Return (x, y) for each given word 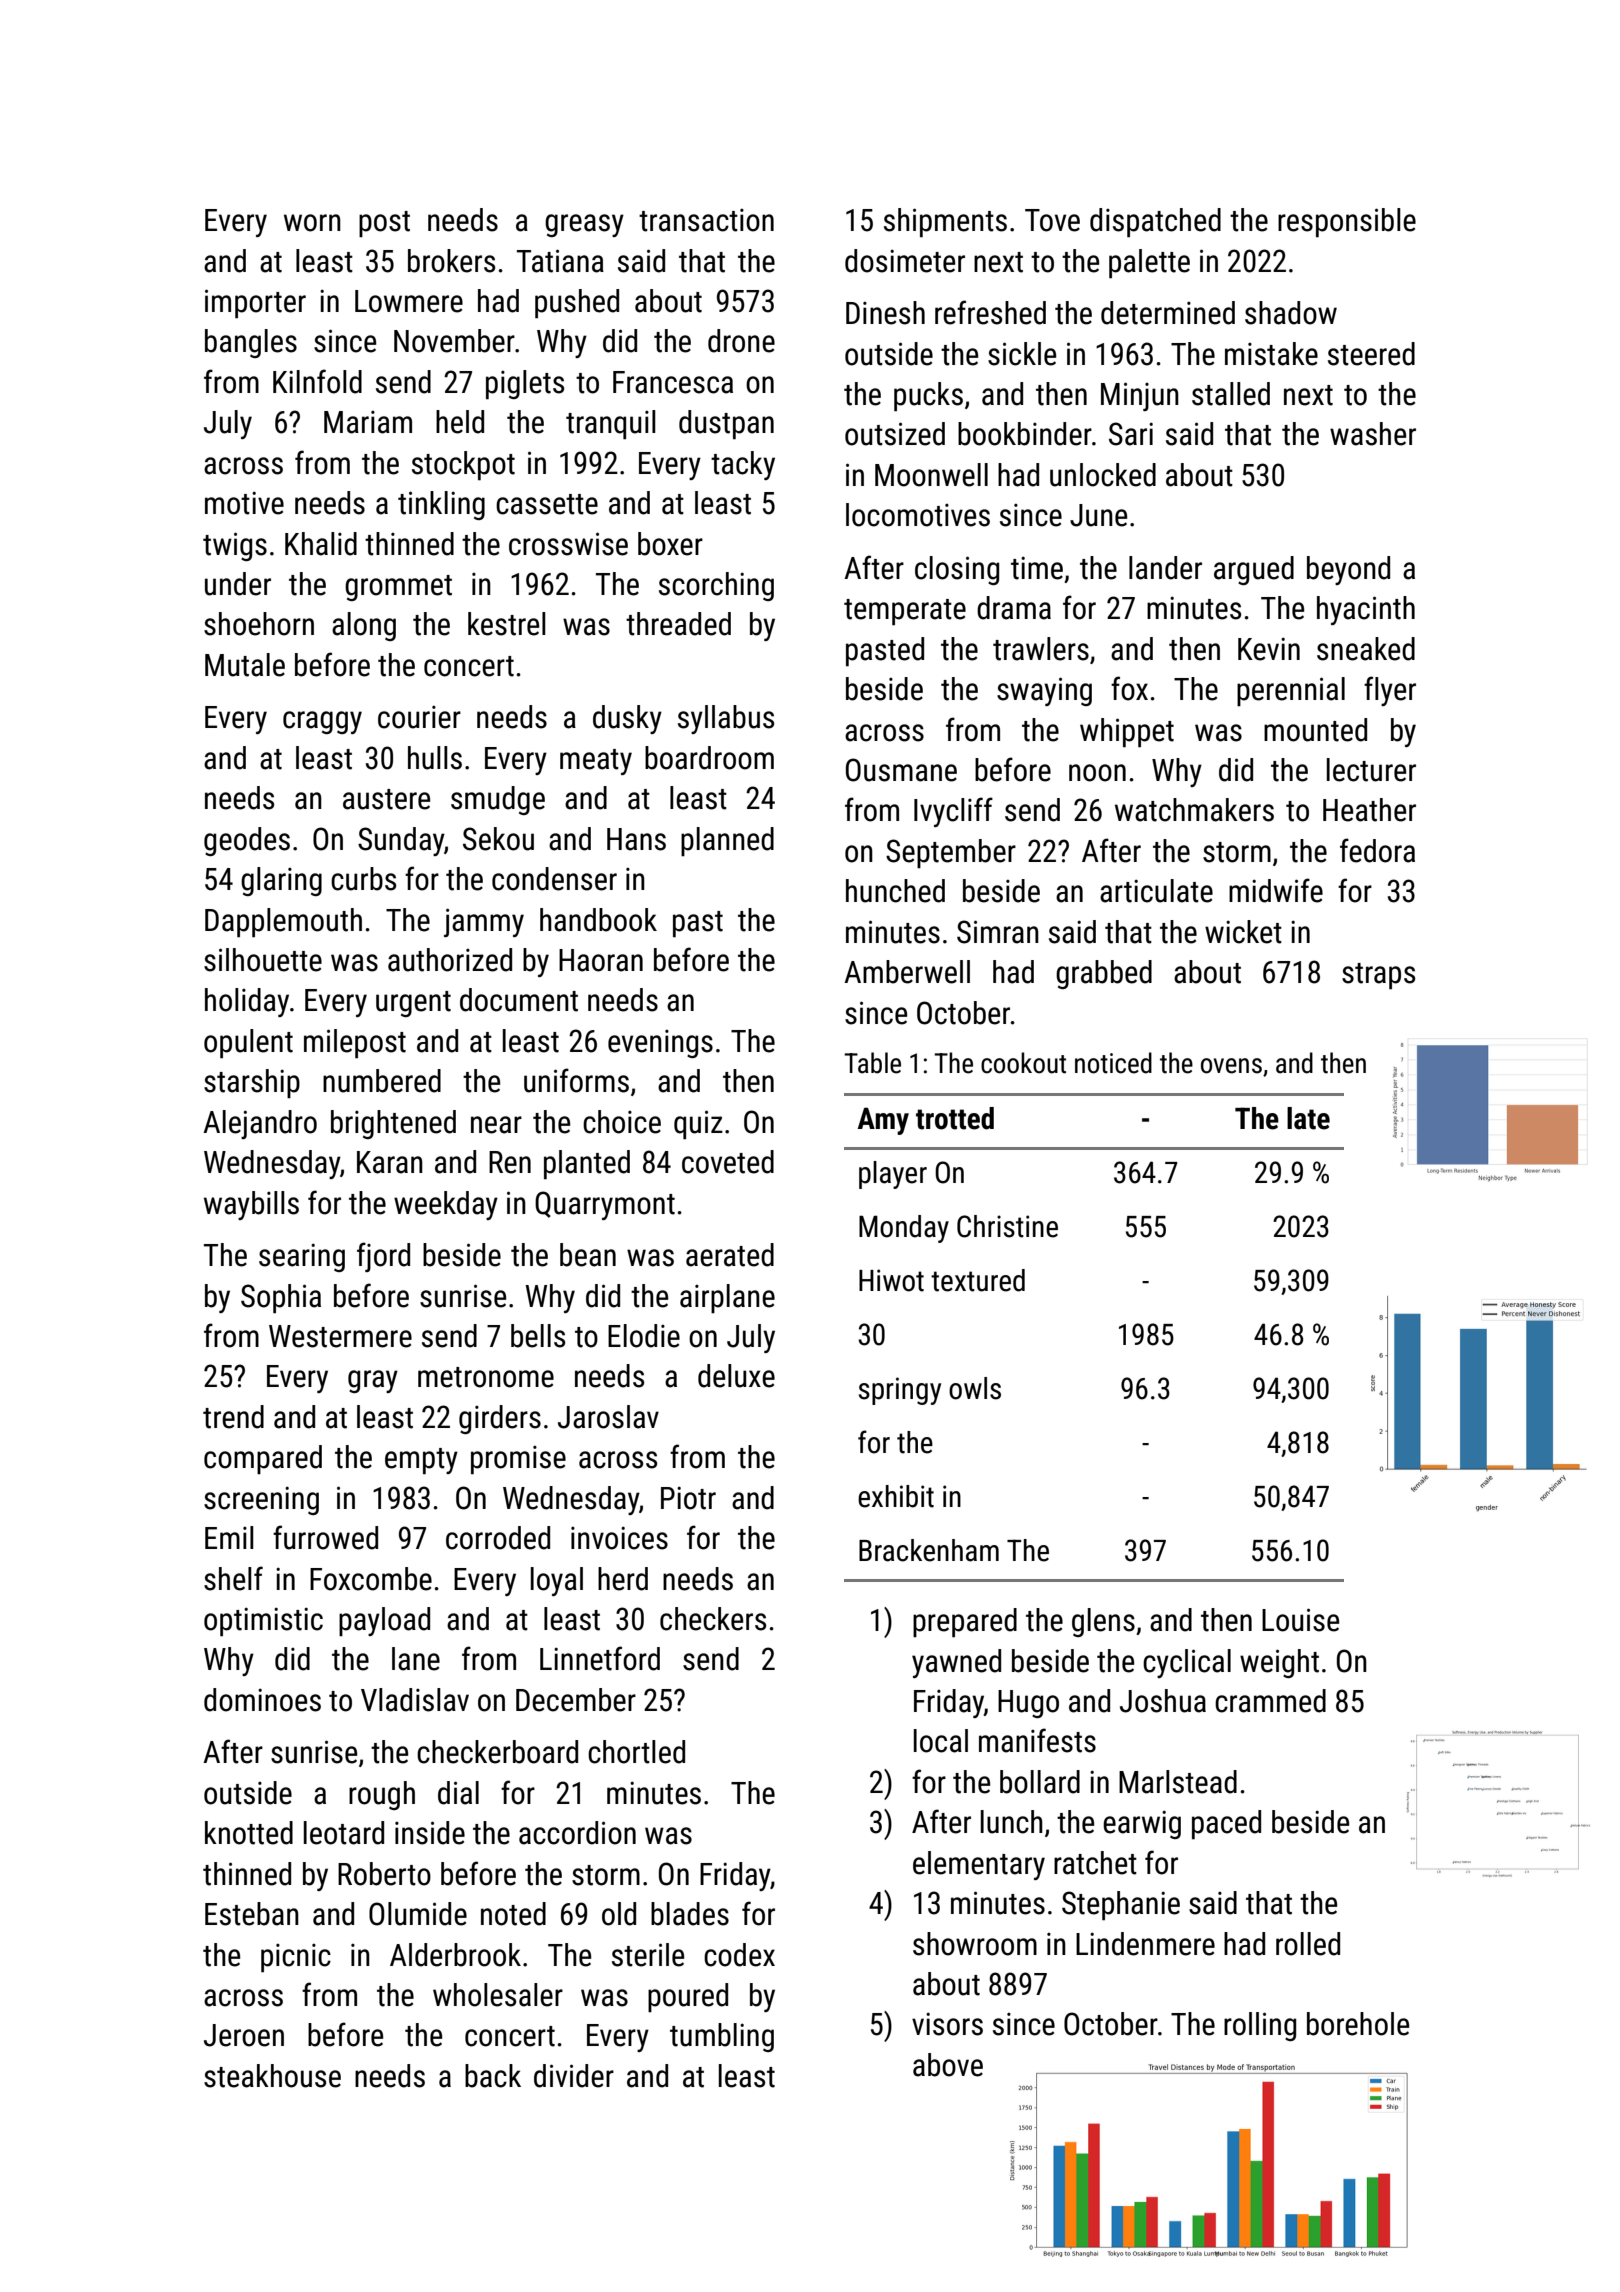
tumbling (722, 2037)
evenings (660, 1044)
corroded (498, 1538)
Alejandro (260, 1124)
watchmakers (1194, 810)
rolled (1308, 1944)
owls (975, 1388)
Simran (998, 932)
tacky (743, 465)
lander (1165, 568)
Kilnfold (317, 381)
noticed (1113, 1063)
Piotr (688, 1498)
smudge (498, 800)
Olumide (418, 1914)
